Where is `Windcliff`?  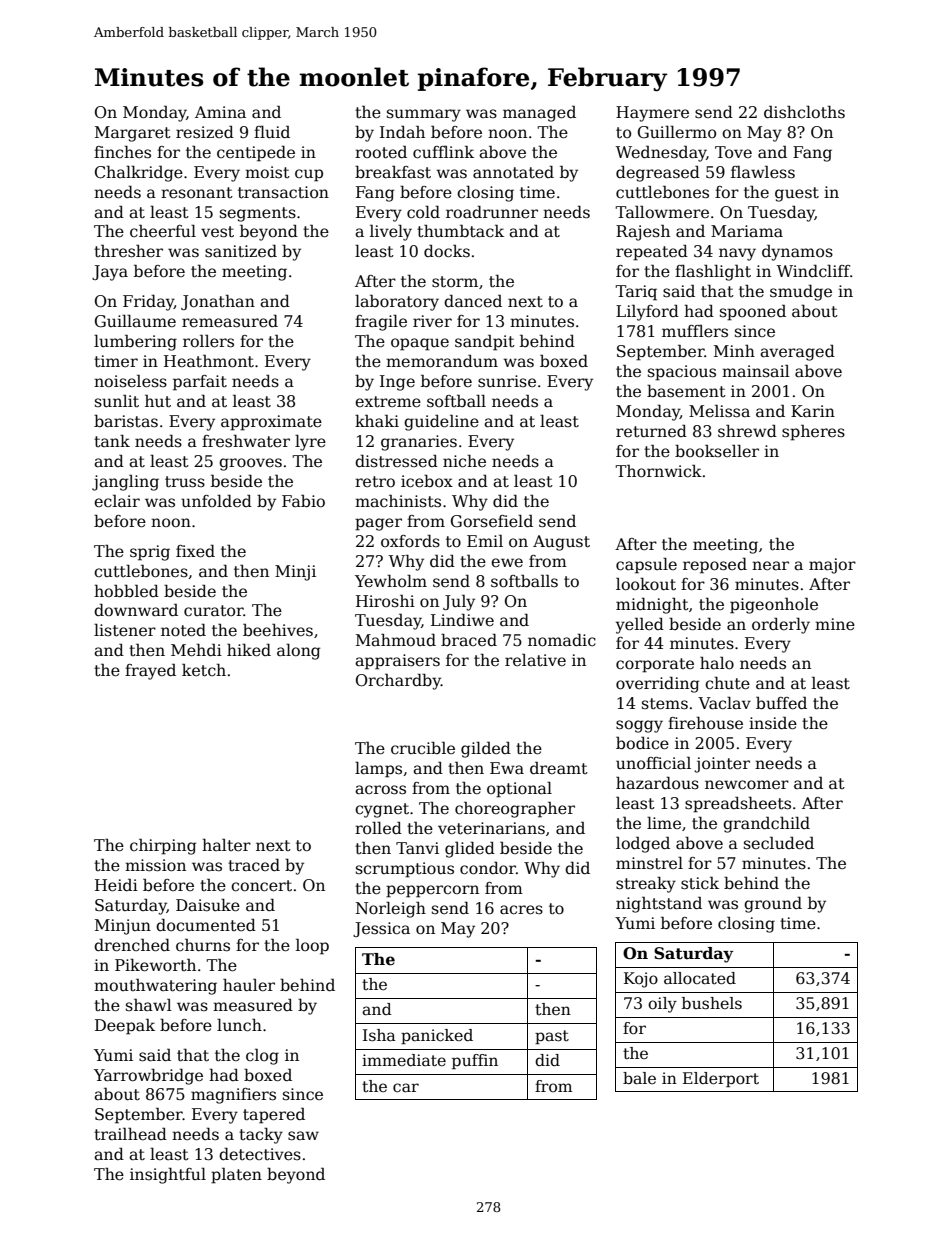
Windcliff is located at coordinates (813, 271).
